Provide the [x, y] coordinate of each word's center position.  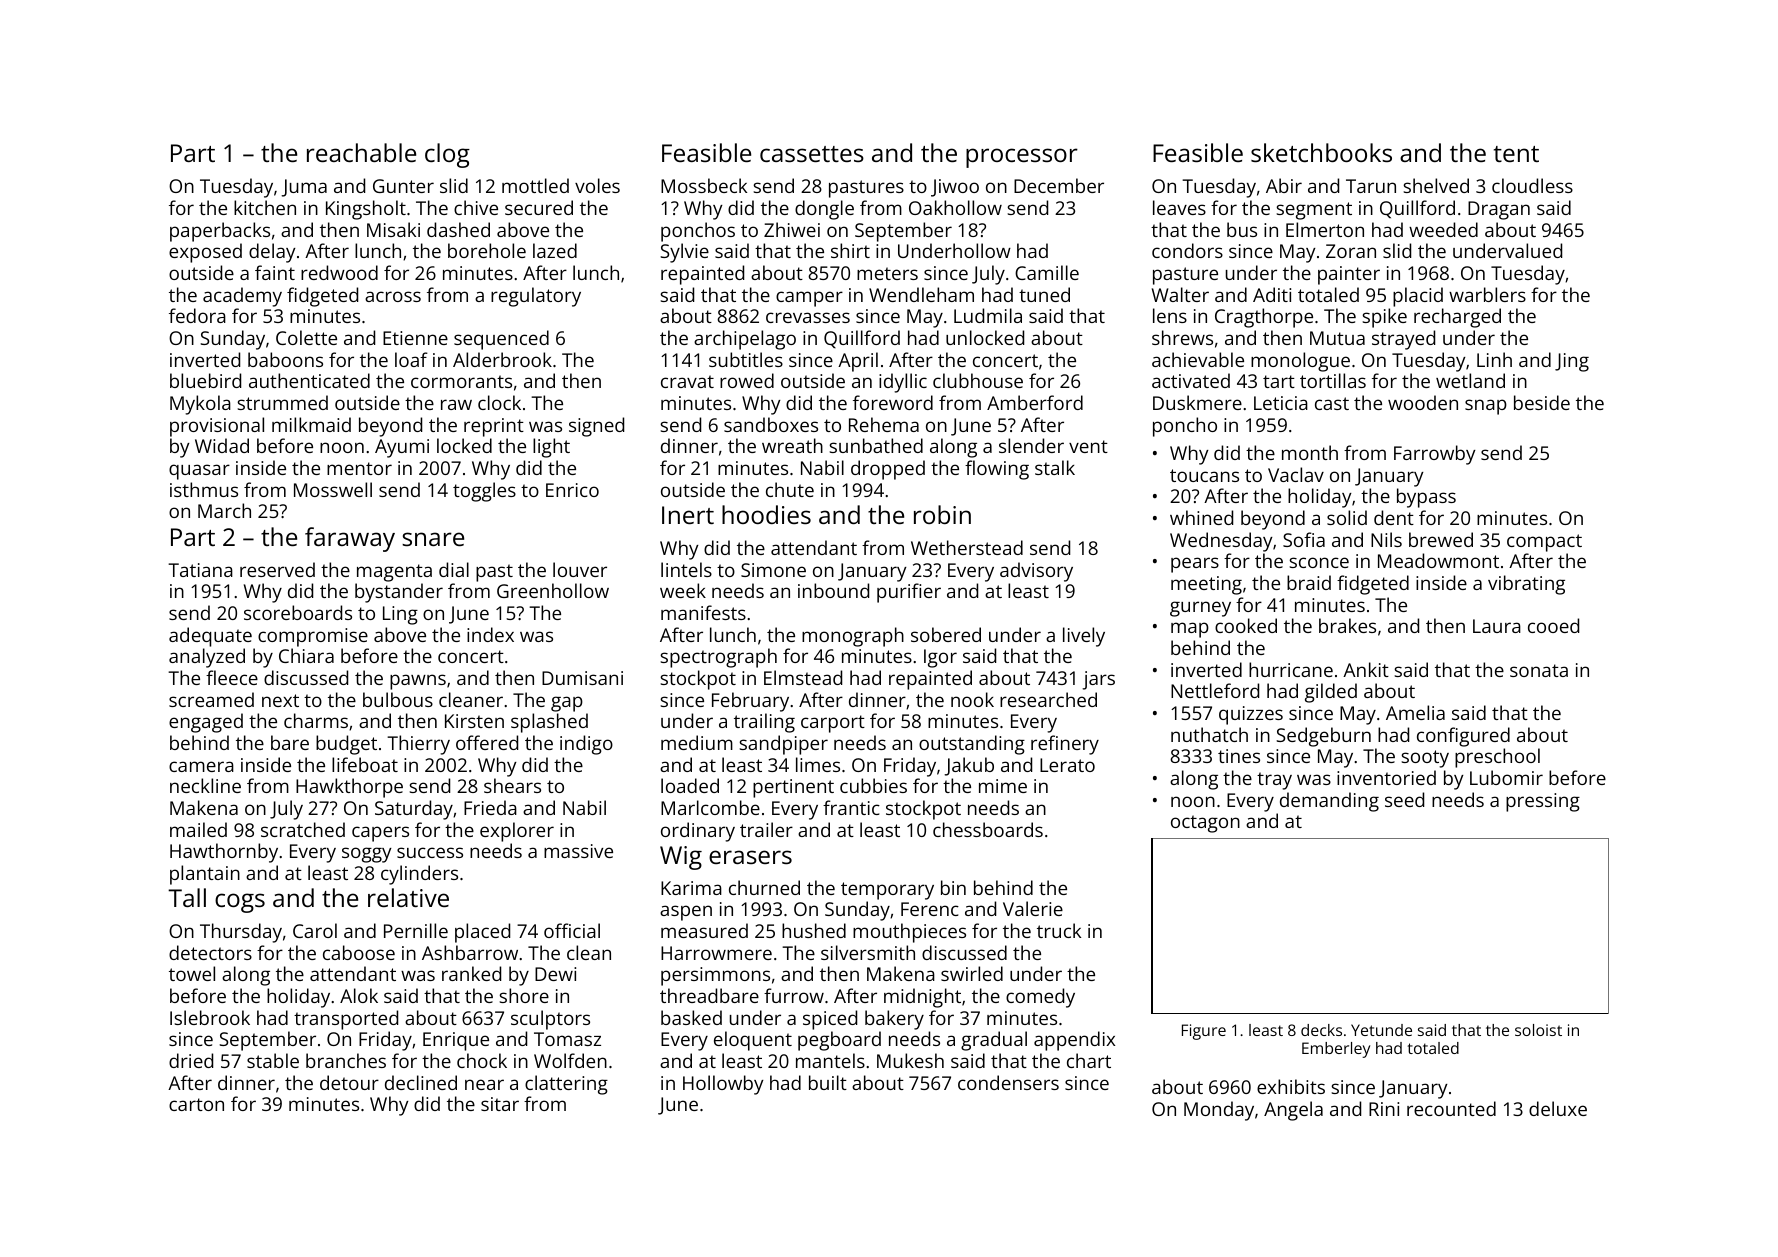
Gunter [403, 186]
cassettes [812, 154]
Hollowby [723, 1085]
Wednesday [1221, 542]
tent [1516, 154]
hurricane [1291, 669]
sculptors [550, 1020]
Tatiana [200, 570]
